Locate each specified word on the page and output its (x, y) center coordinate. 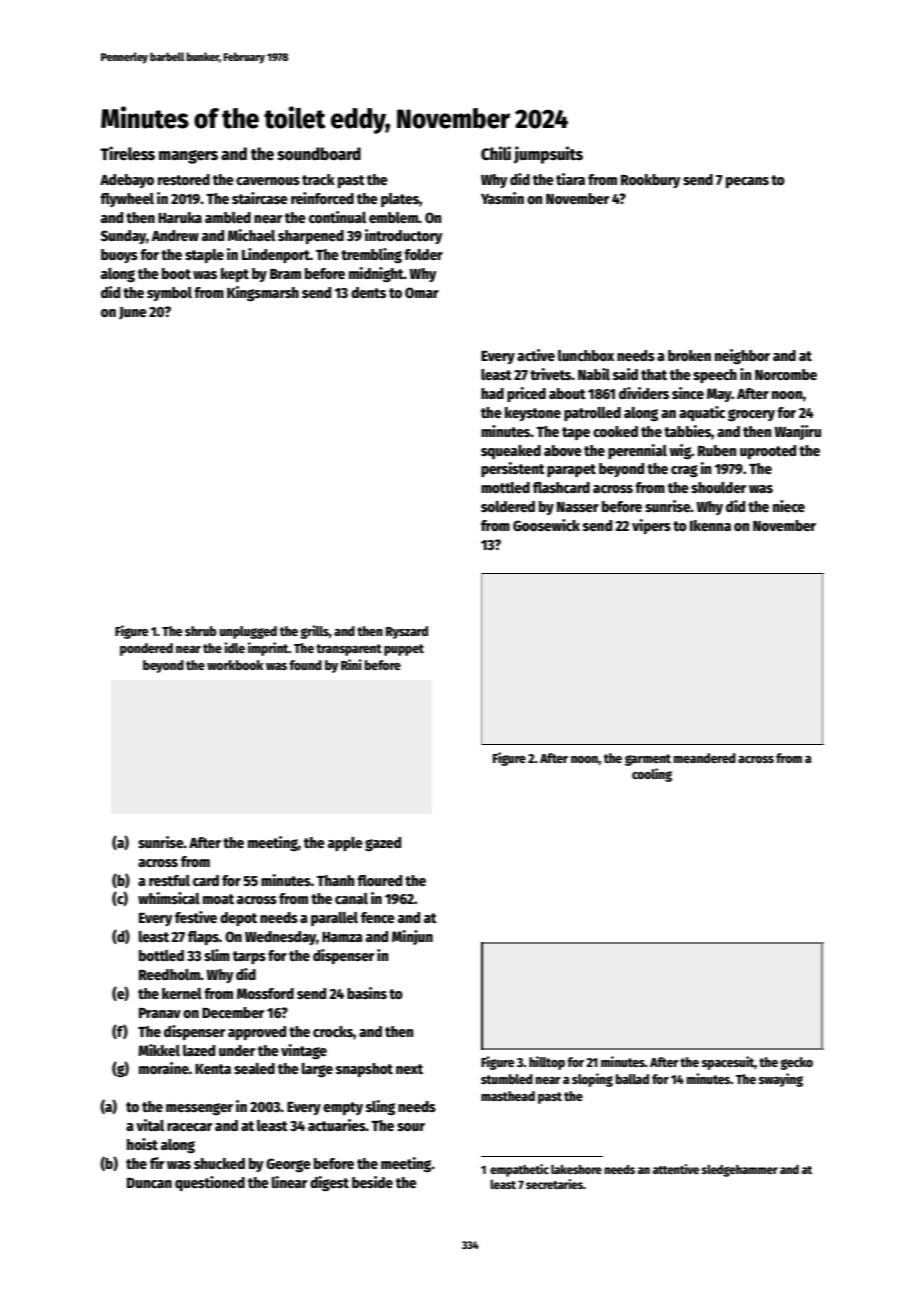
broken (689, 355)
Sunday (123, 237)
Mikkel (159, 1050)
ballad (632, 1079)
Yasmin (502, 198)
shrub (200, 631)
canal (351, 898)
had (492, 393)
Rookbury (650, 181)
